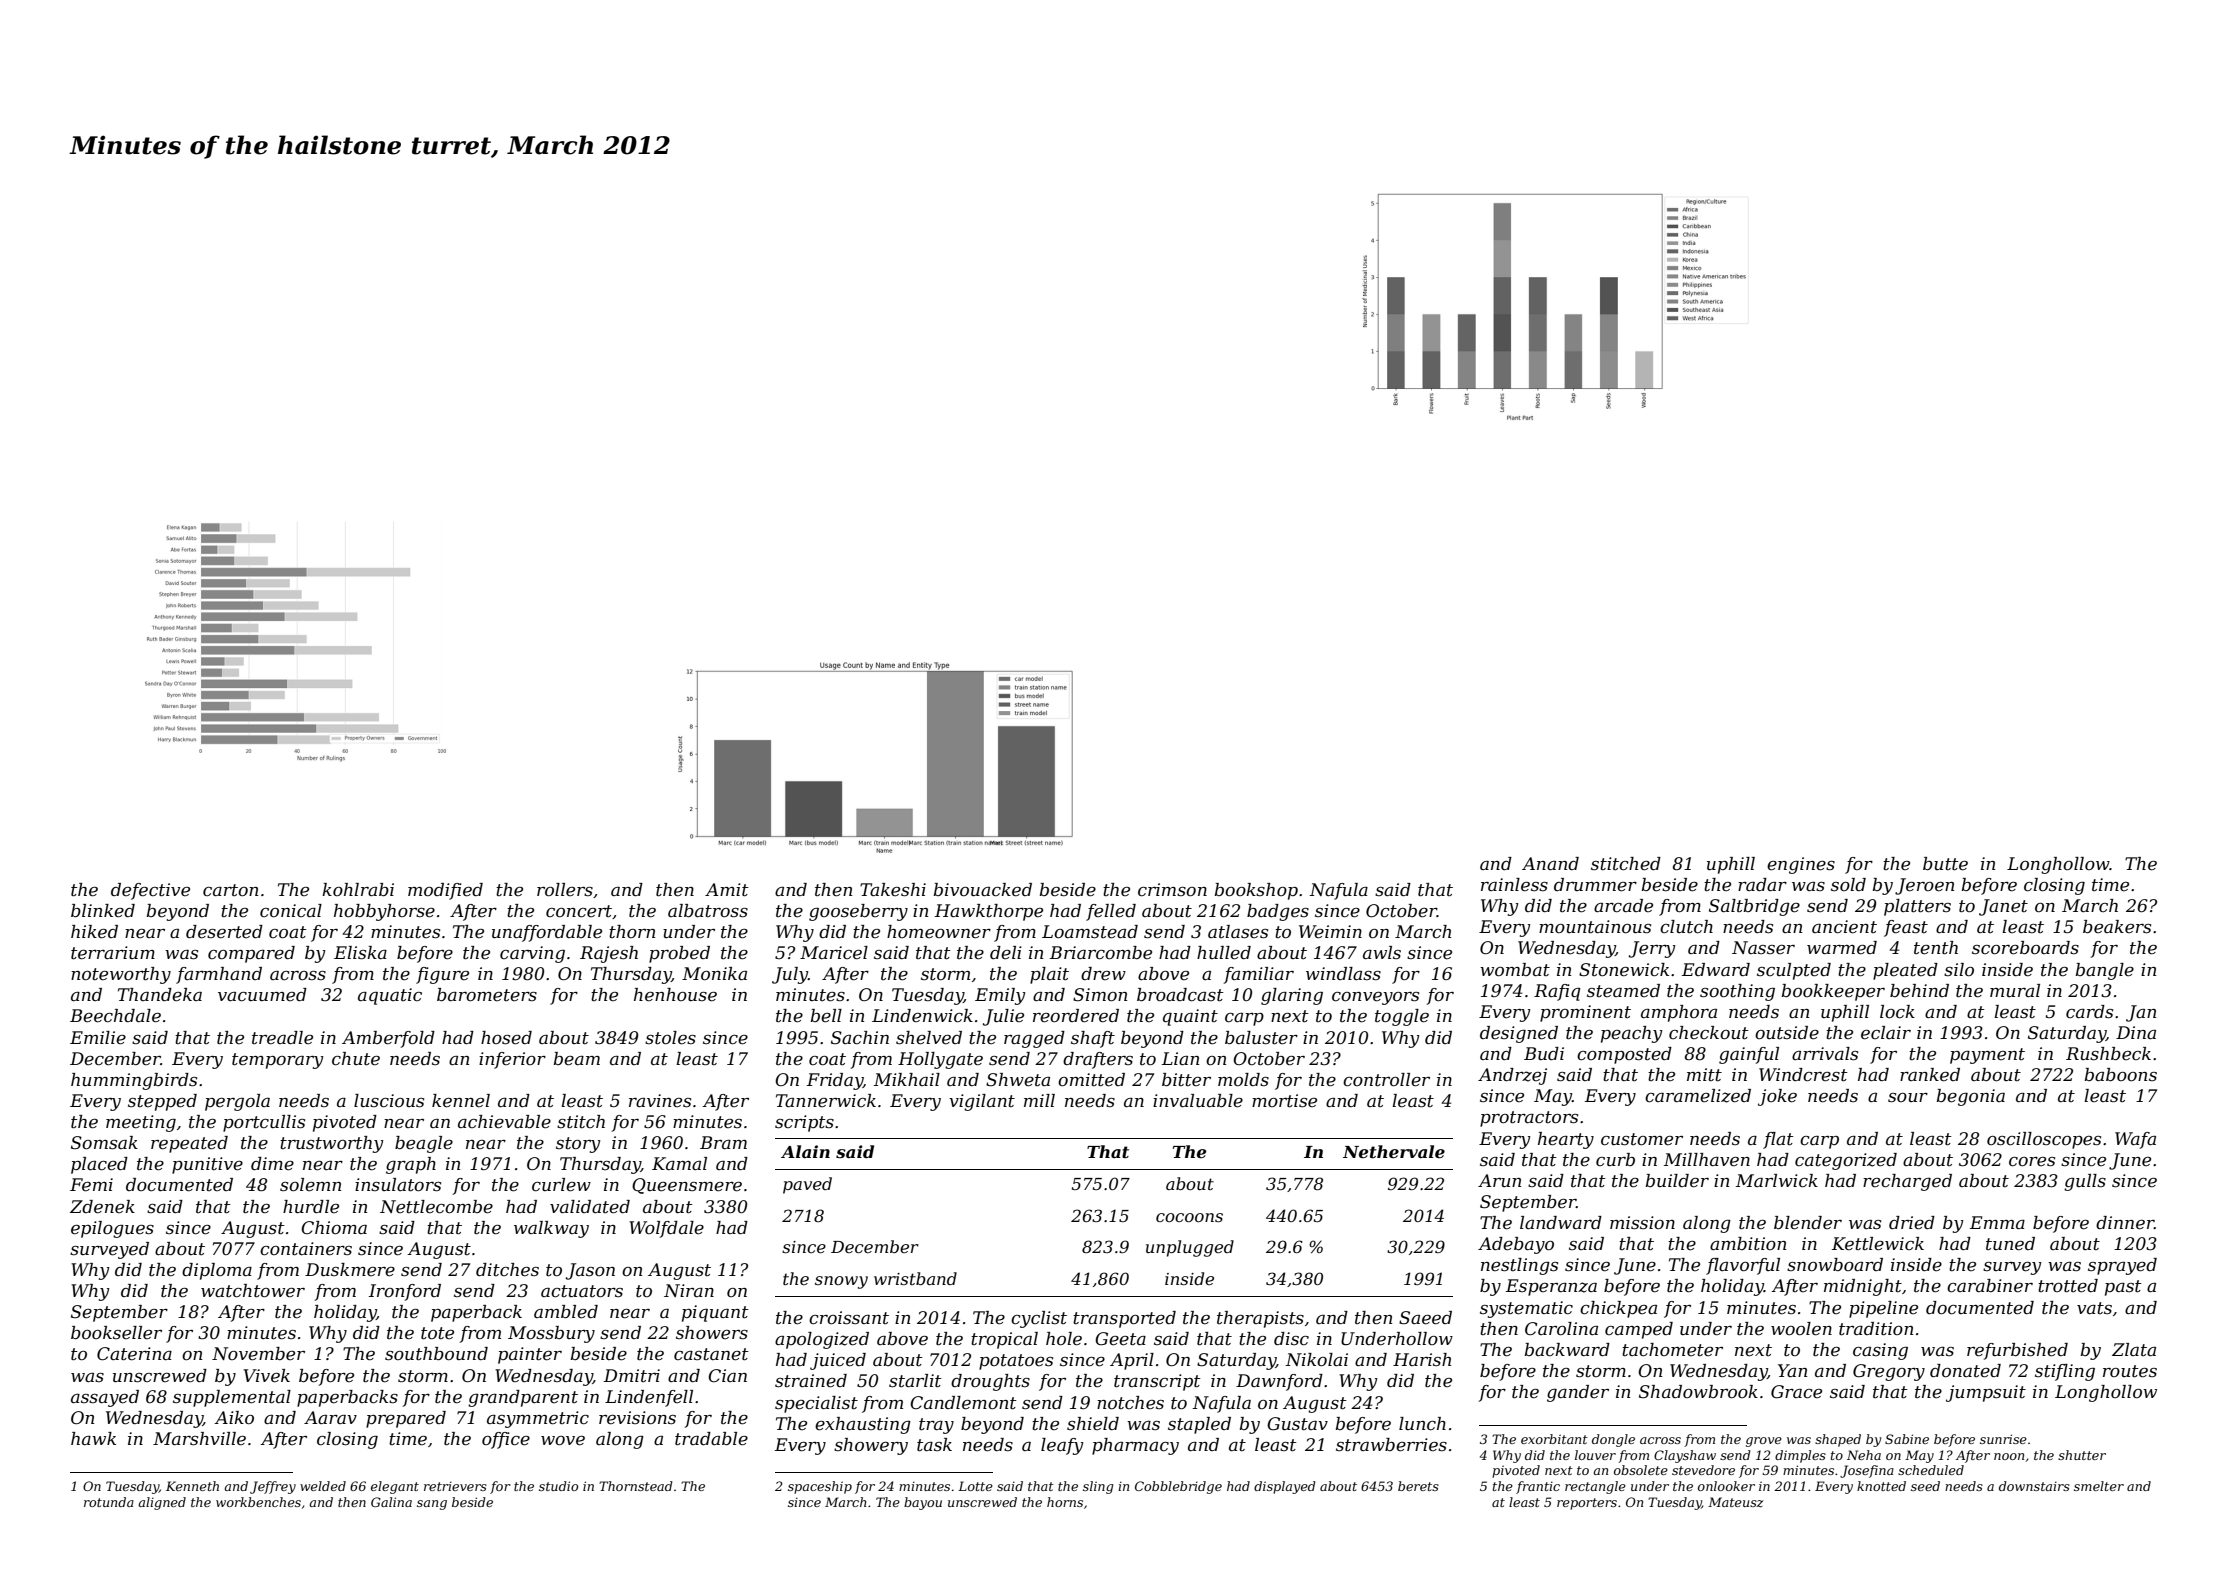 This document has width=2228, height=1576. What do you see at coordinates (923, 1503) in the document?
I see `bayou` at bounding box center [923, 1503].
